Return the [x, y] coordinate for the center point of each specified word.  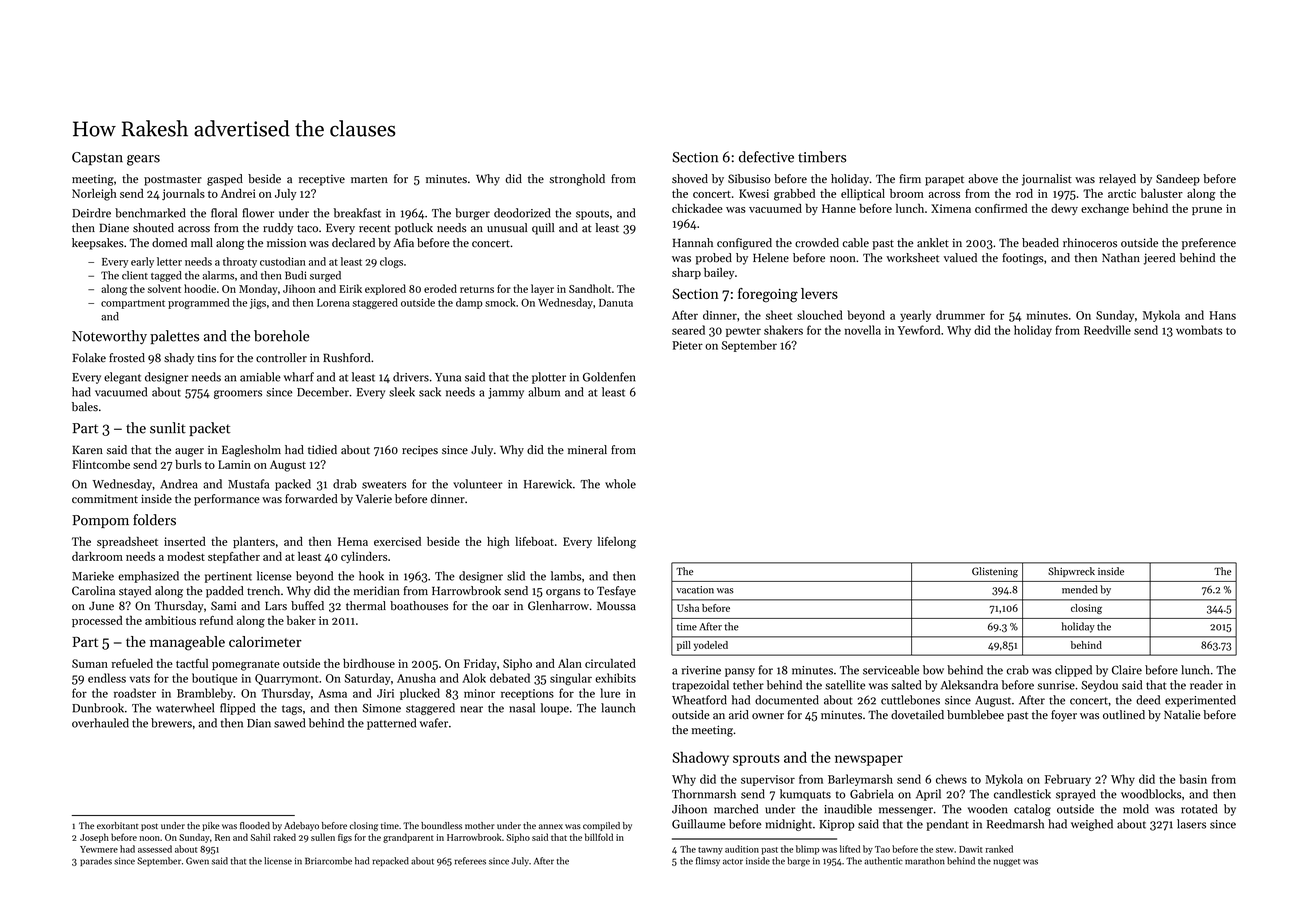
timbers [822, 157]
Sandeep [1178, 180]
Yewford [919, 330]
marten [369, 180]
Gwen [197, 861]
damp [469, 303]
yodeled [711, 646]
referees [470, 861]
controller [281, 358]
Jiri [385, 693]
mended [1080, 589]
